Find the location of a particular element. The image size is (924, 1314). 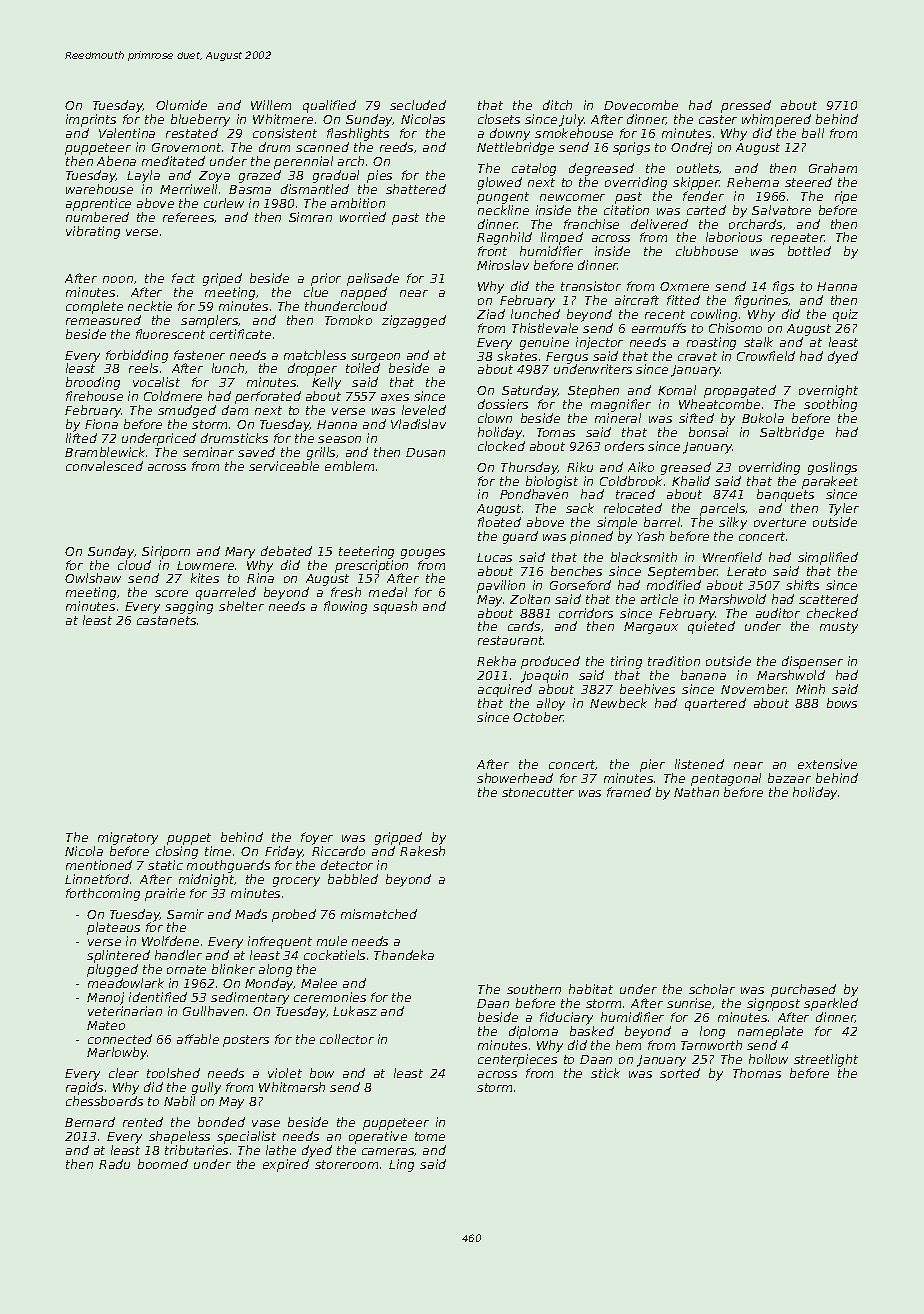

vibrating is located at coordinates (93, 232).
